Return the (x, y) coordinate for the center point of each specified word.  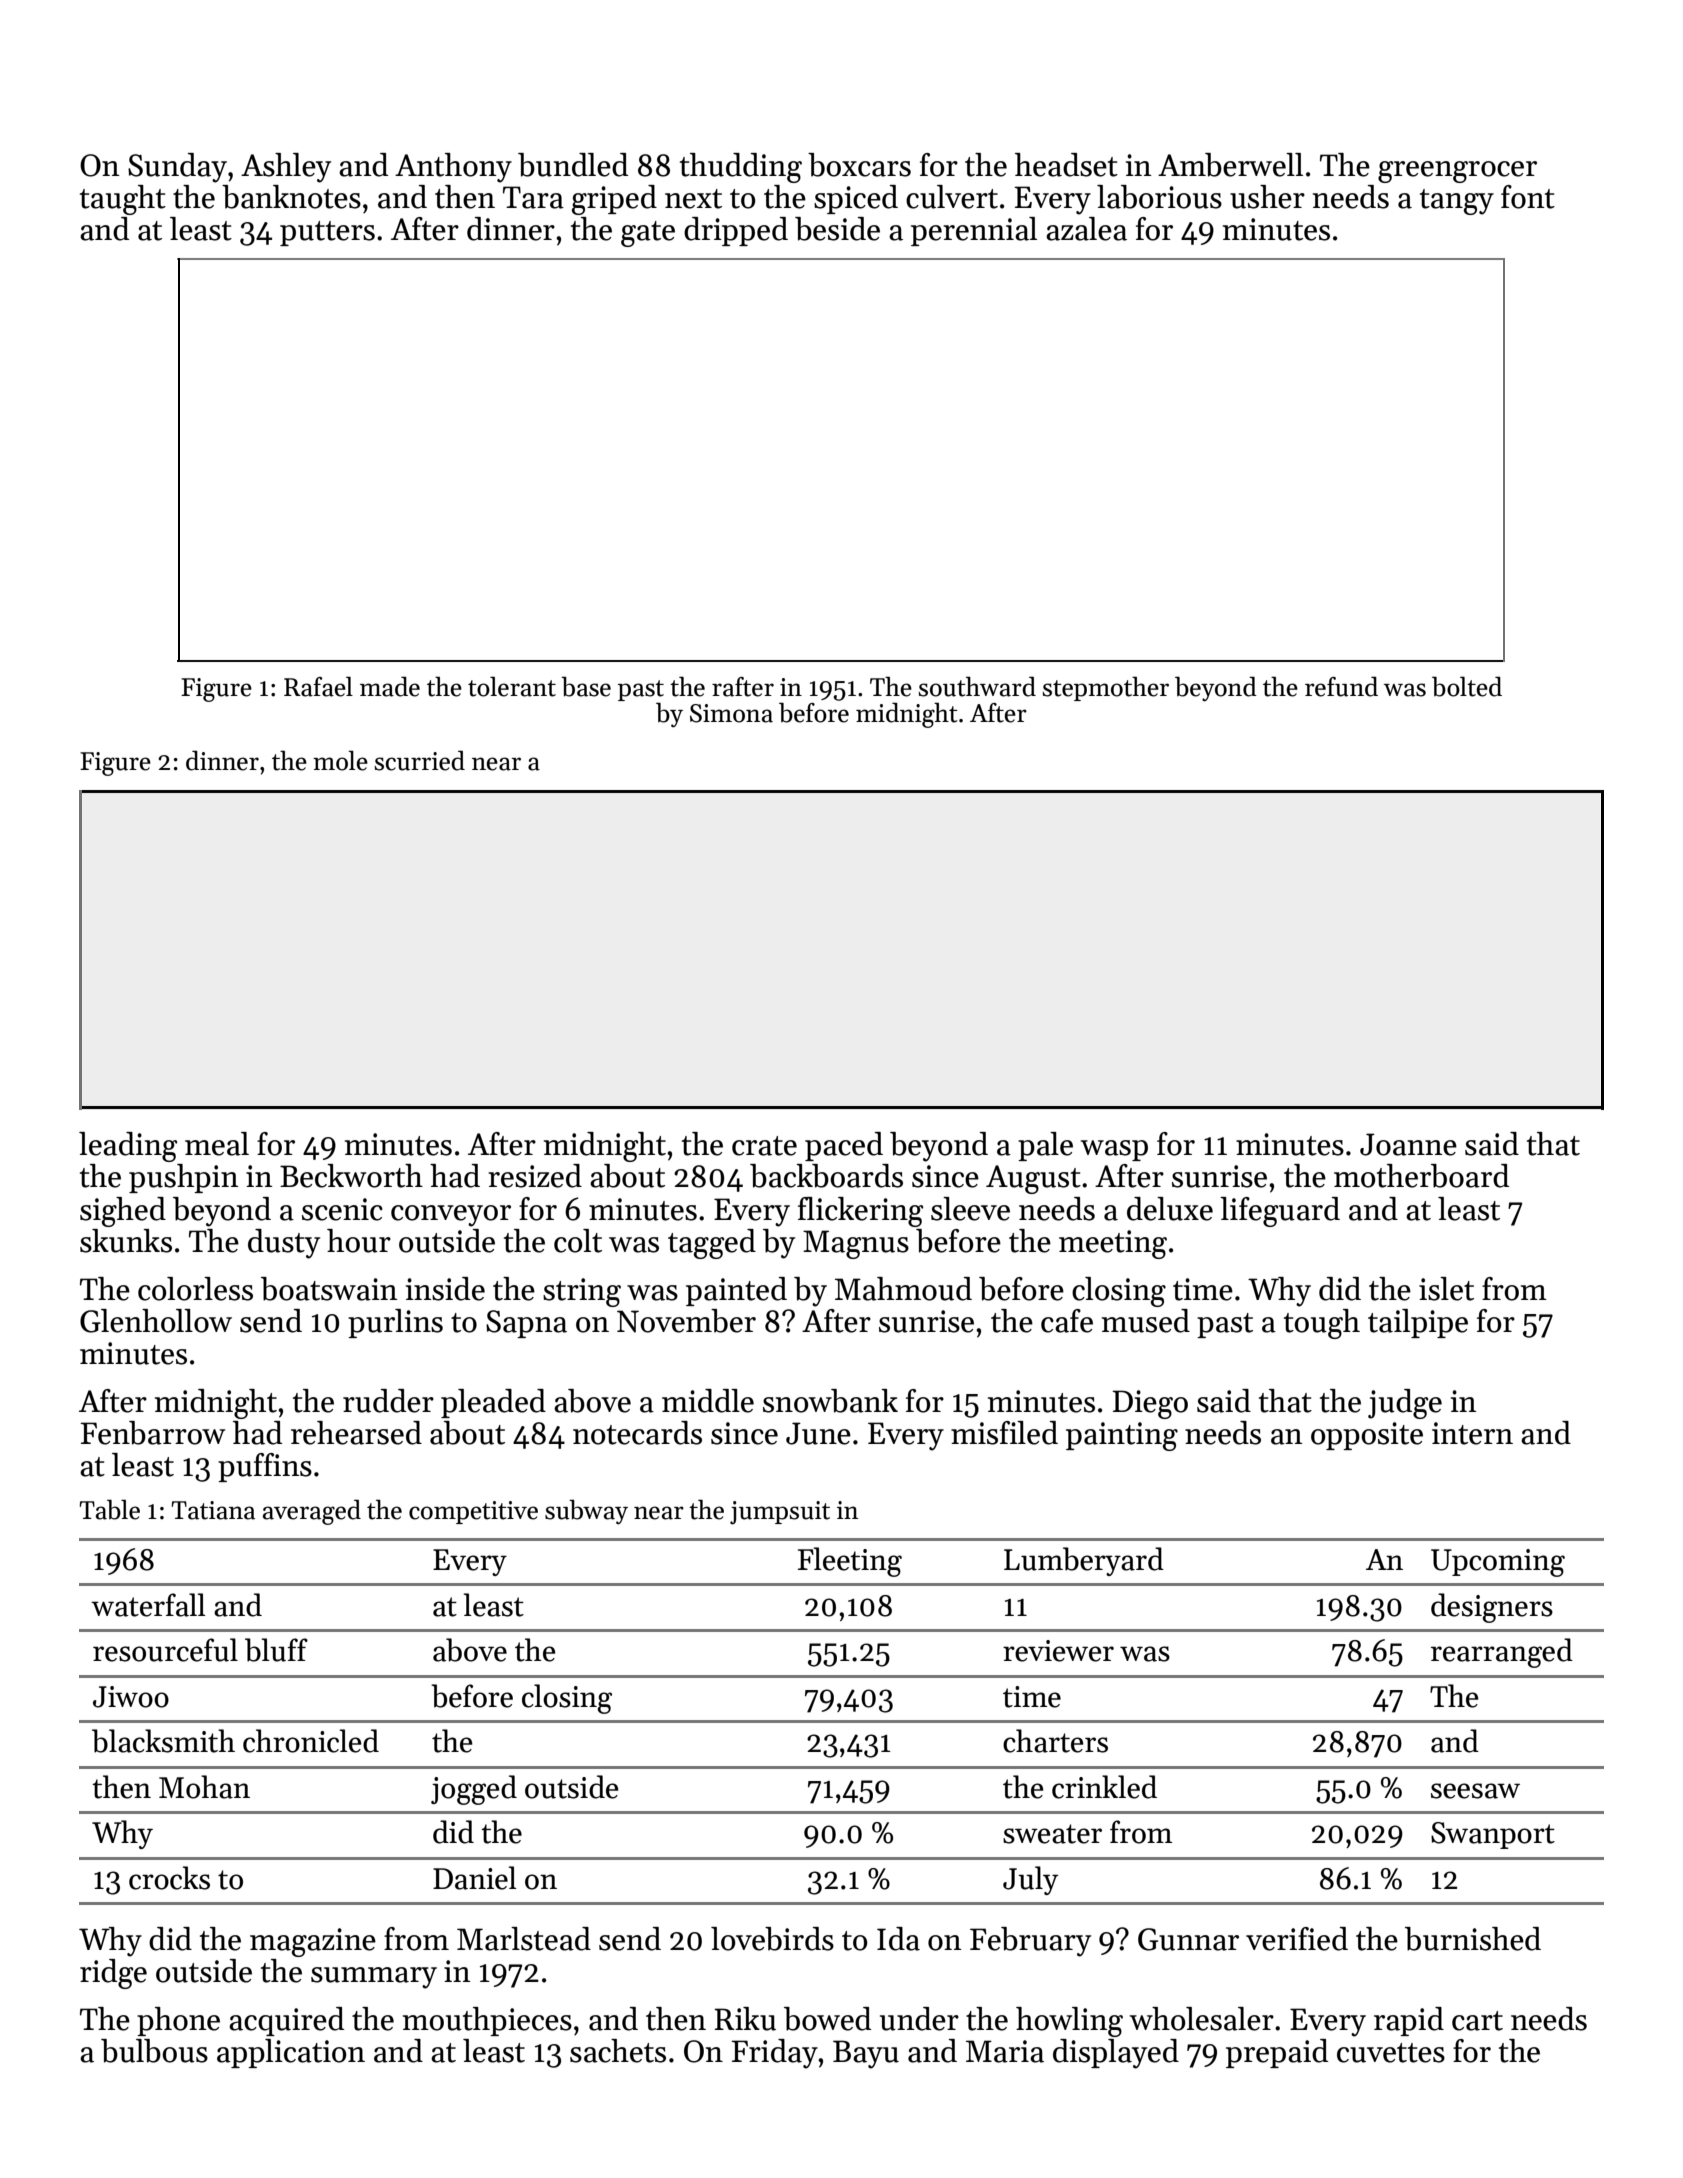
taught (123, 200)
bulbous (154, 2051)
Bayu (866, 2054)
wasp (1114, 1150)
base (586, 686)
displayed (1116, 2054)
